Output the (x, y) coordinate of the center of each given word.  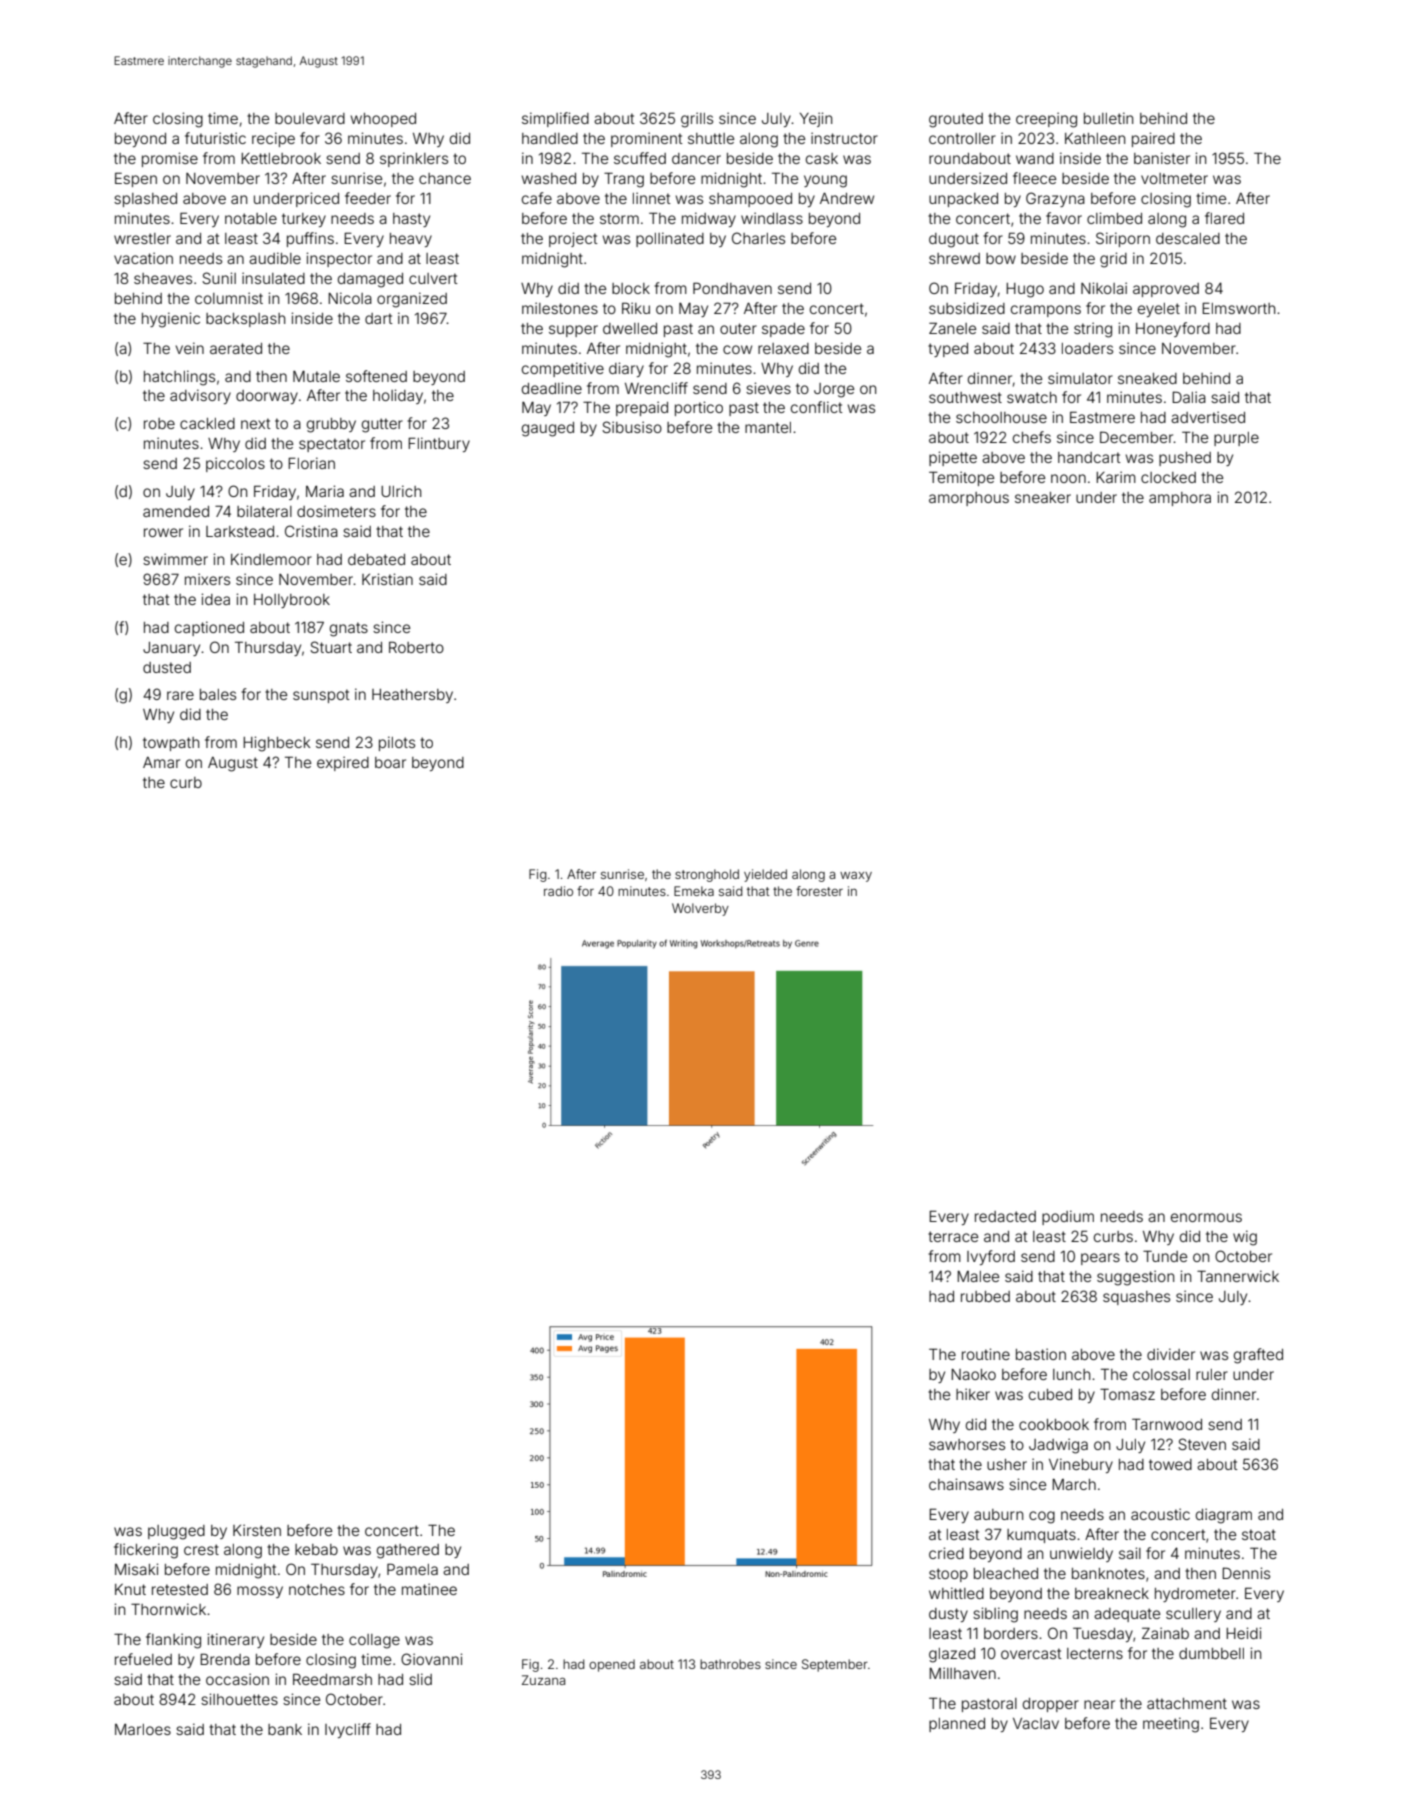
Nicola (350, 298)
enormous (1206, 1217)
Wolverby (700, 909)
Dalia (1189, 397)
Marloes (143, 1729)
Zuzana (543, 1680)
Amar (161, 762)
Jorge (834, 390)
